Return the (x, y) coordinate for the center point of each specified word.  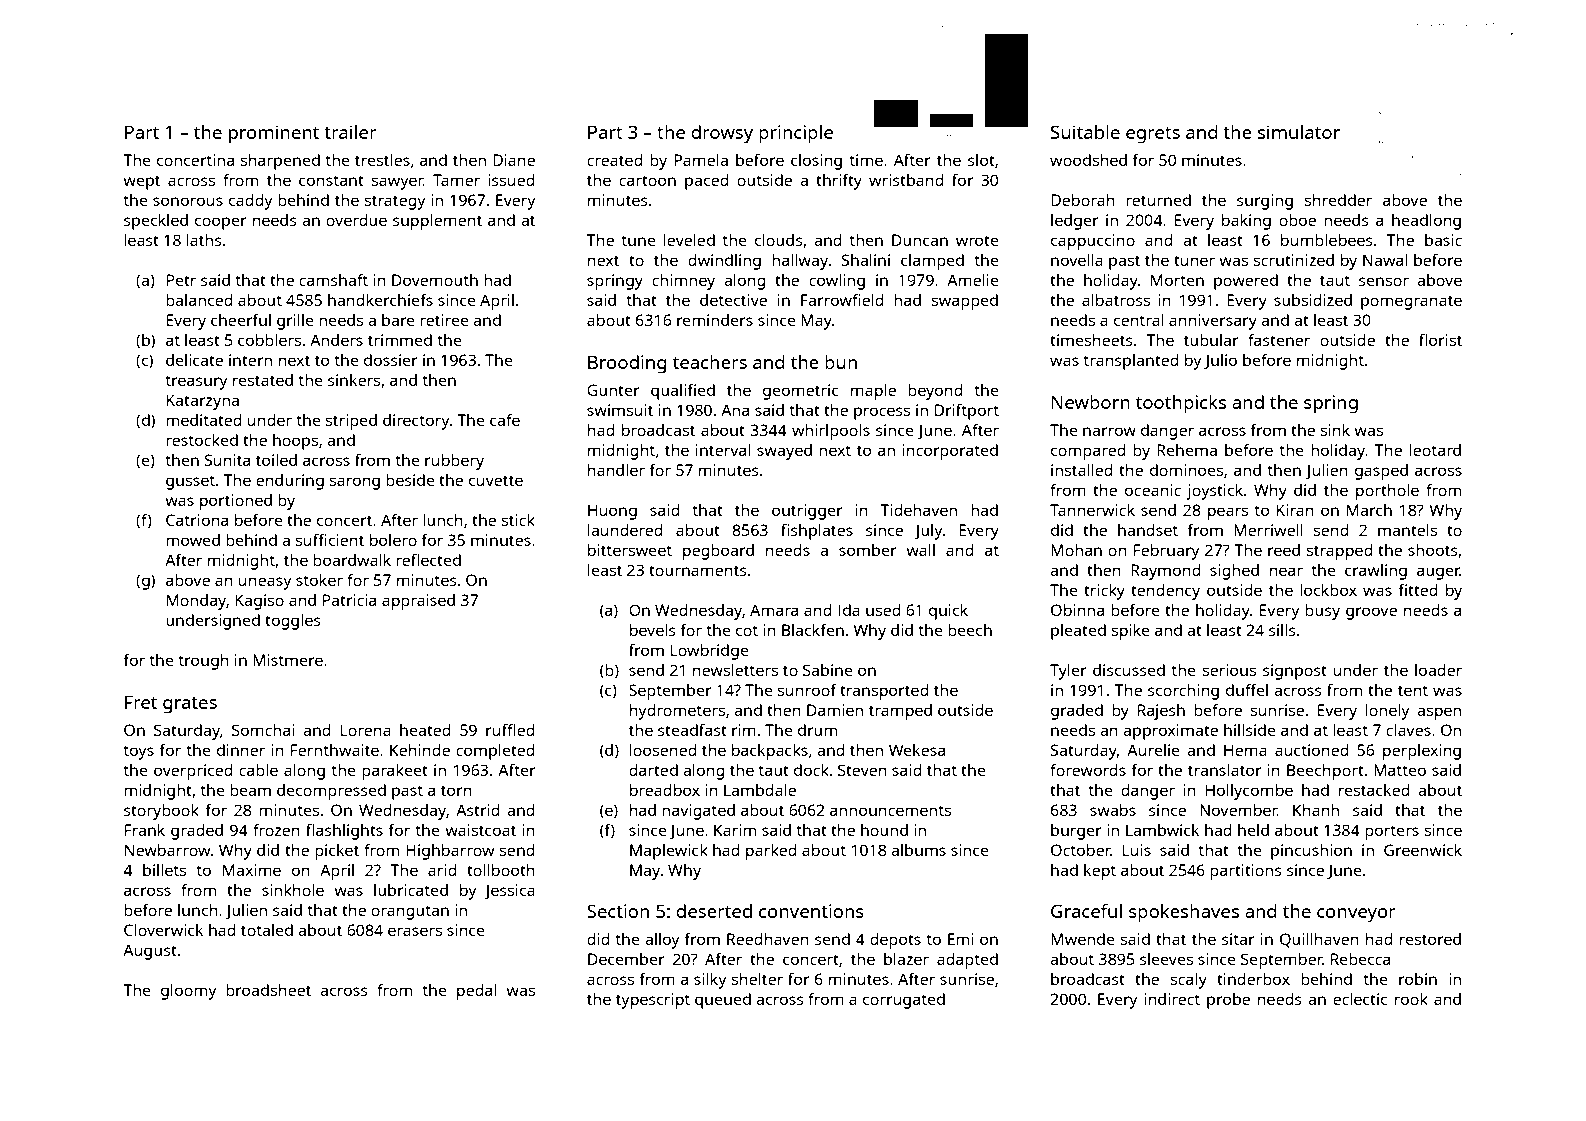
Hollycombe (1249, 792)
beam (250, 790)
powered (1246, 282)
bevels (653, 630)
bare (398, 320)
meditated (203, 420)
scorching (1183, 692)
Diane (514, 160)
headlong (1426, 222)
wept (141, 182)
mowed (193, 540)
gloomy (188, 992)
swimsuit (620, 410)
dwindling (724, 262)
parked (771, 852)
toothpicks (1181, 404)
